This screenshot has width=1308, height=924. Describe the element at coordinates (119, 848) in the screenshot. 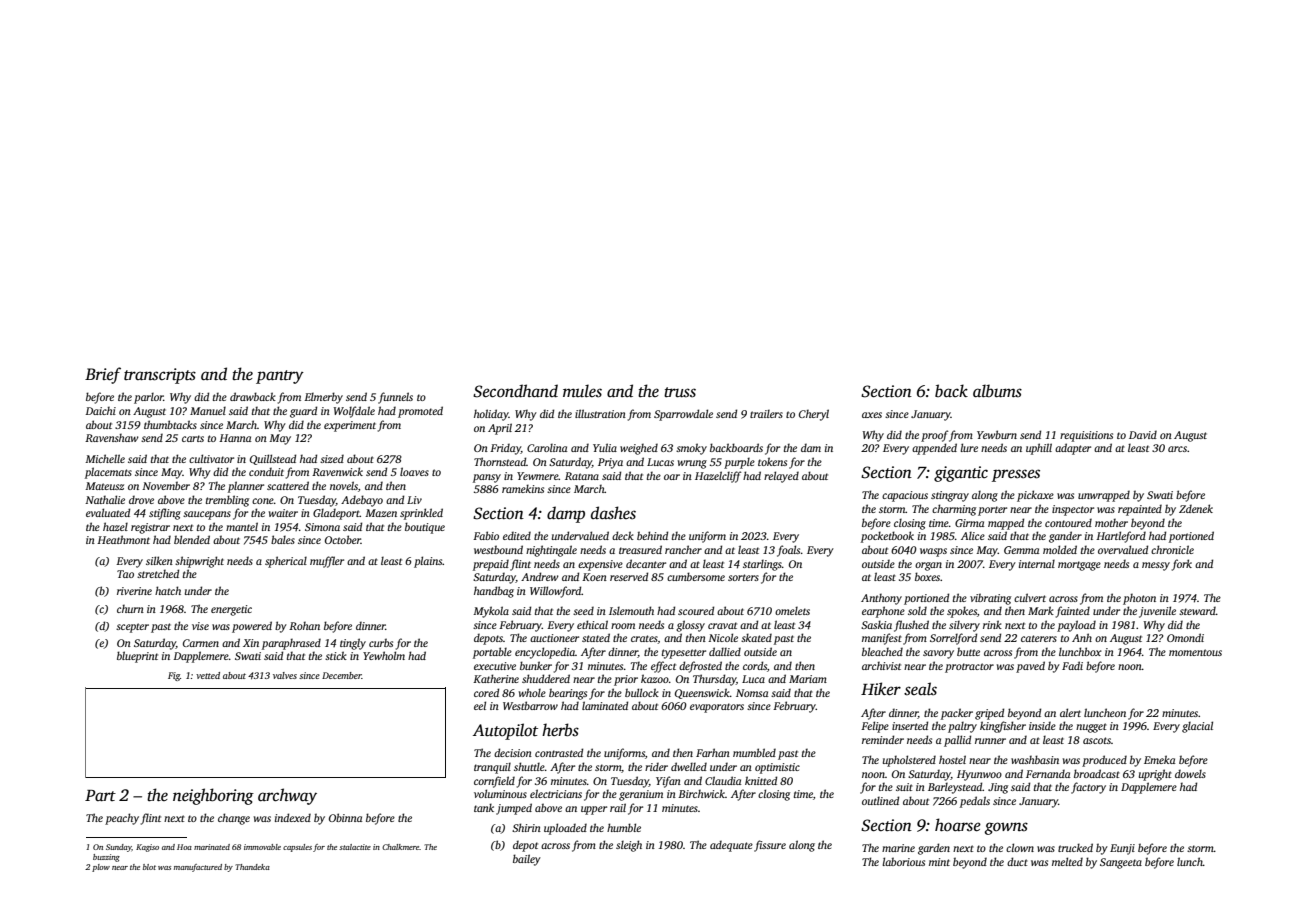

I see `Sunday` at that location.
